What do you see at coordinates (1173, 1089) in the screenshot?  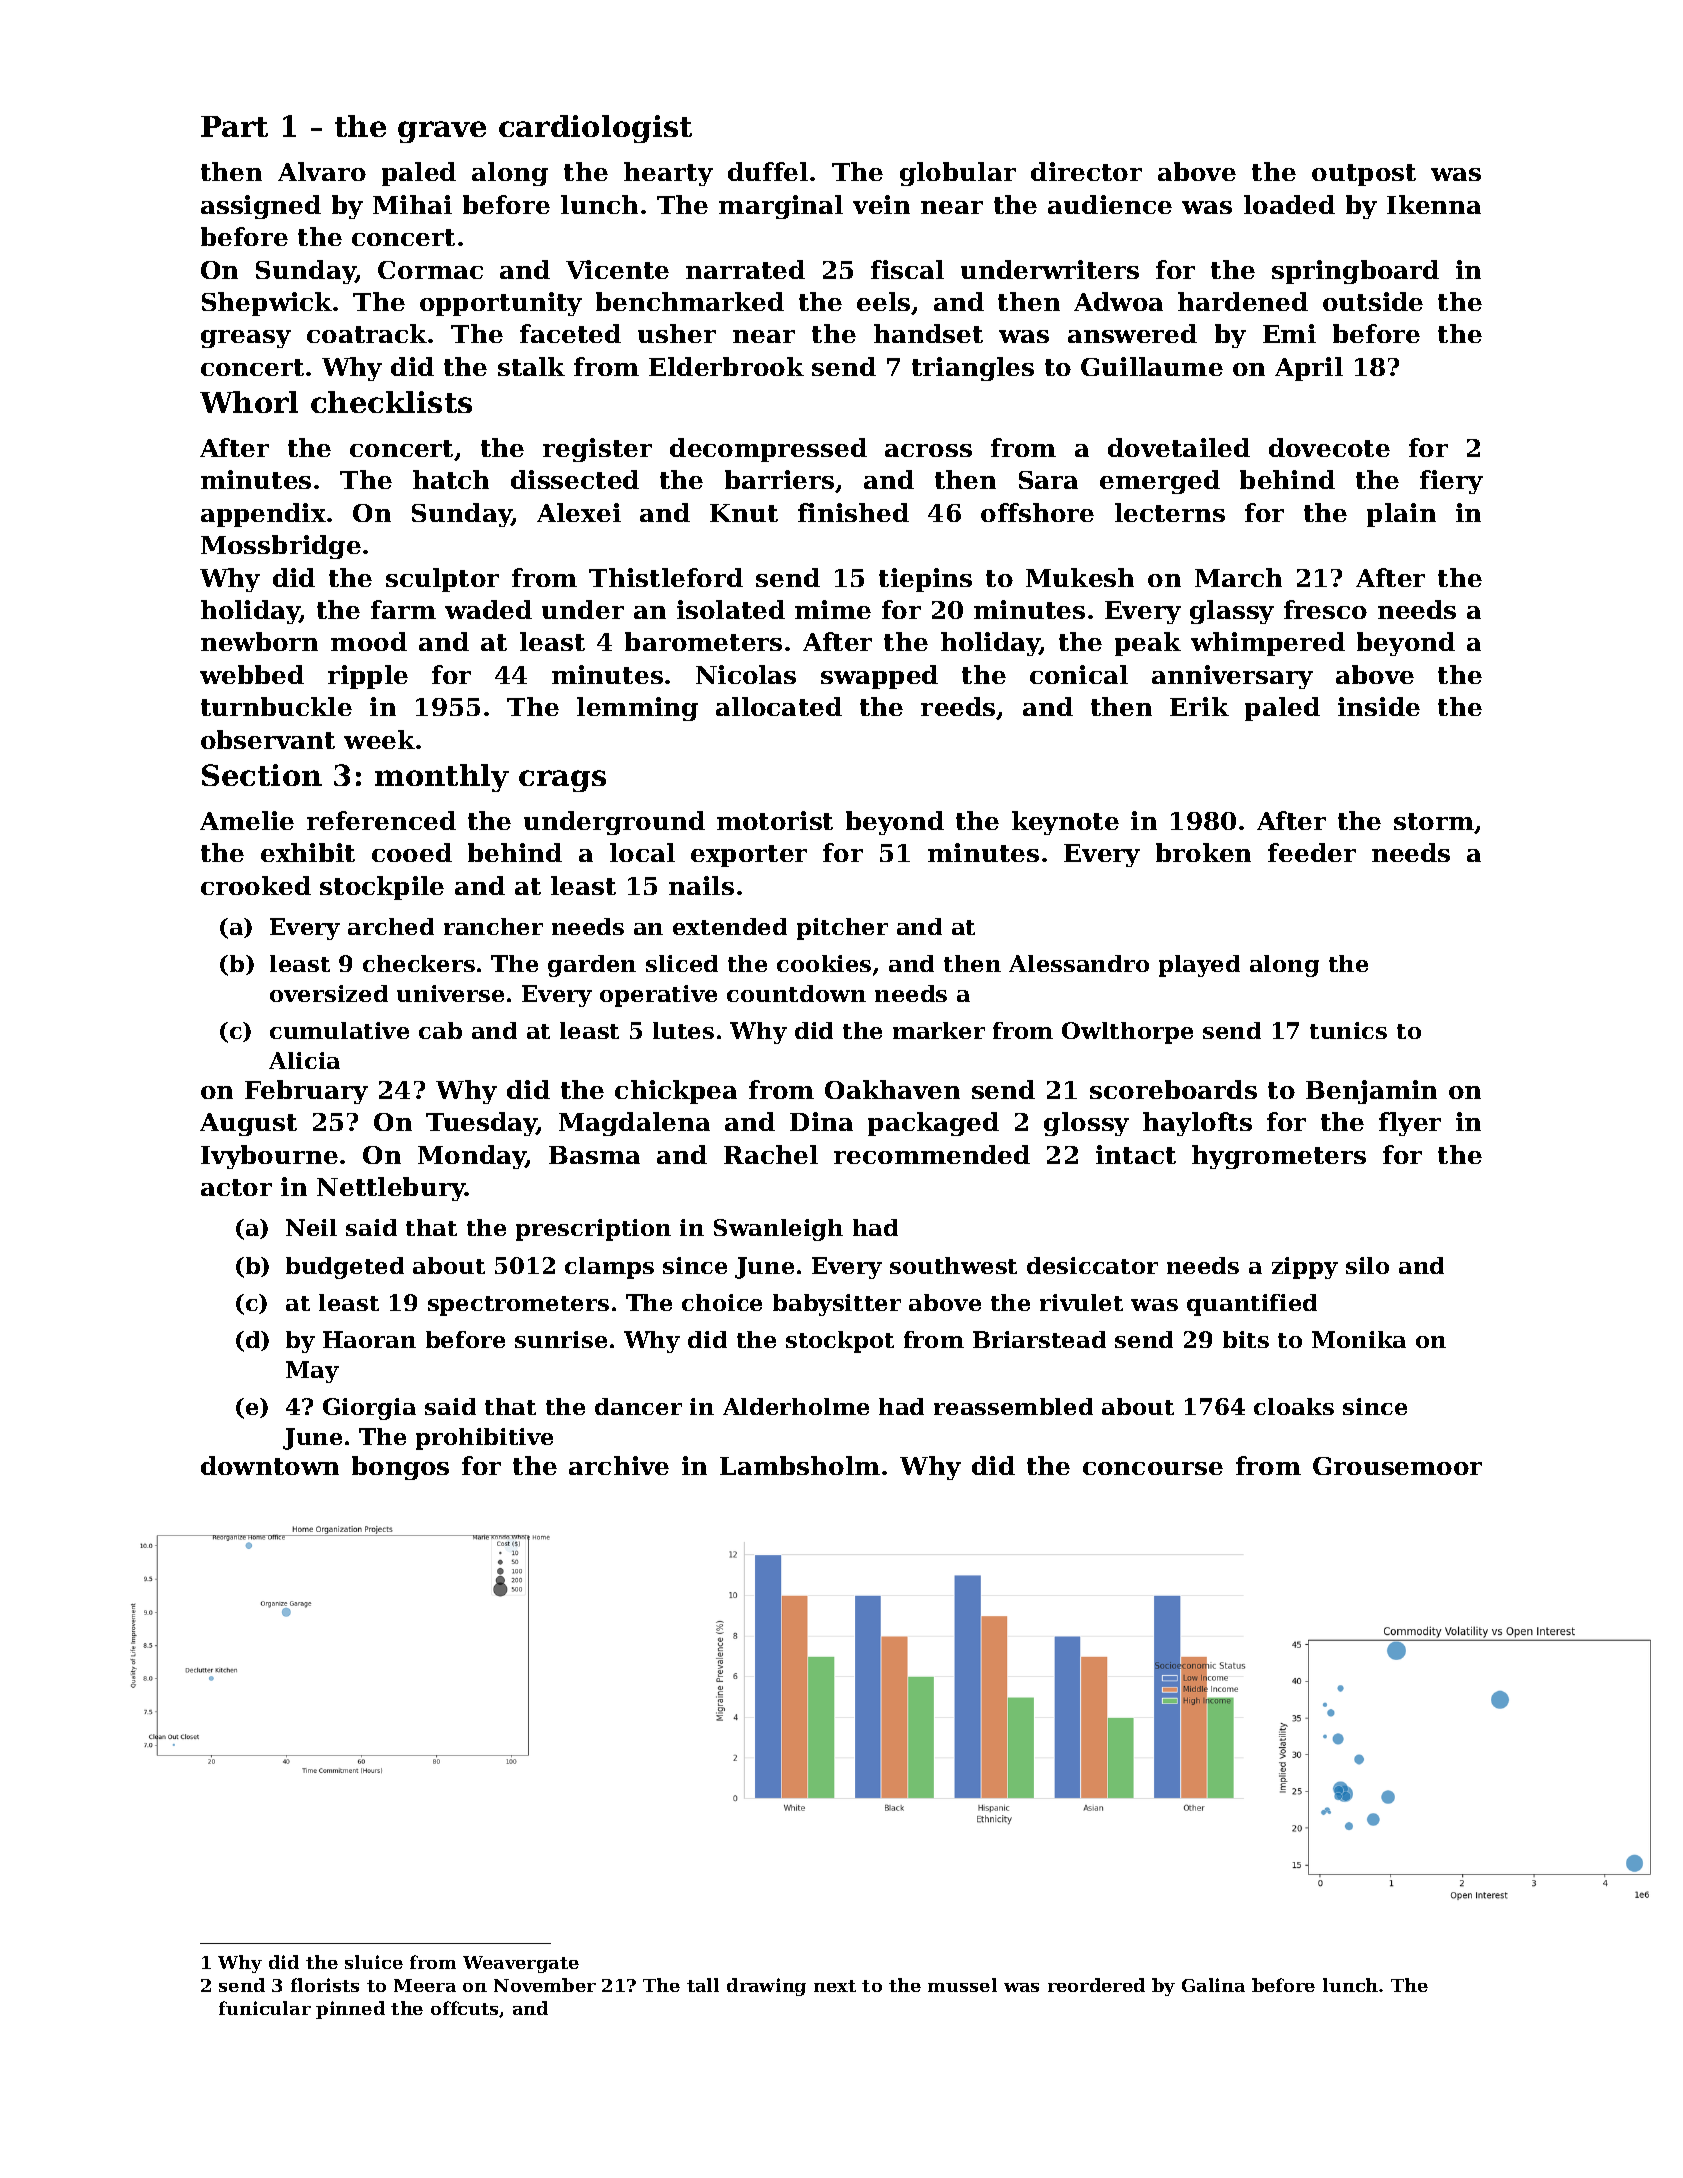 I see `scoreboards` at bounding box center [1173, 1089].
